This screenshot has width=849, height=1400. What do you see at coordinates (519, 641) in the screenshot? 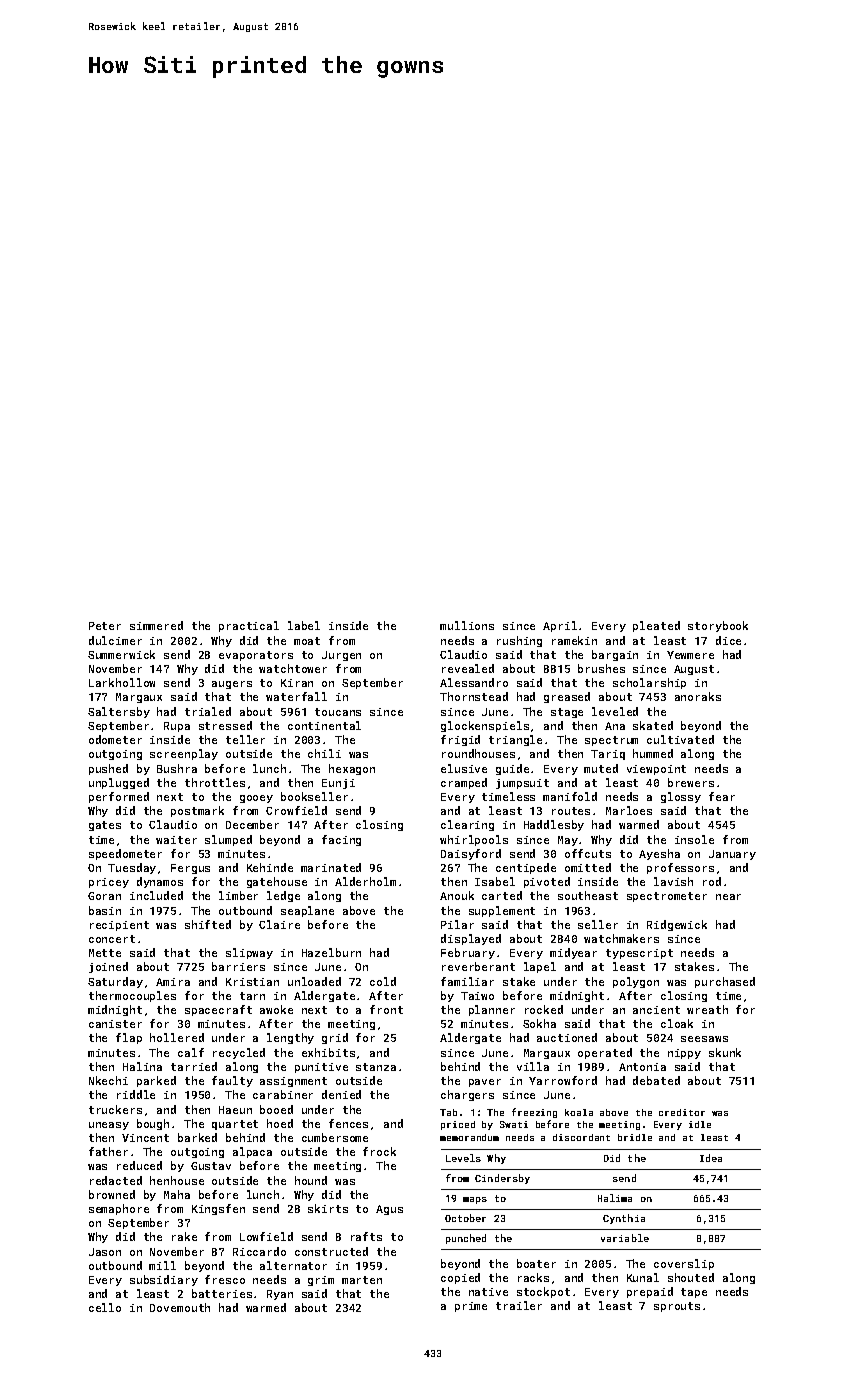
I see `rushing` at bounding box center [519, 641].
